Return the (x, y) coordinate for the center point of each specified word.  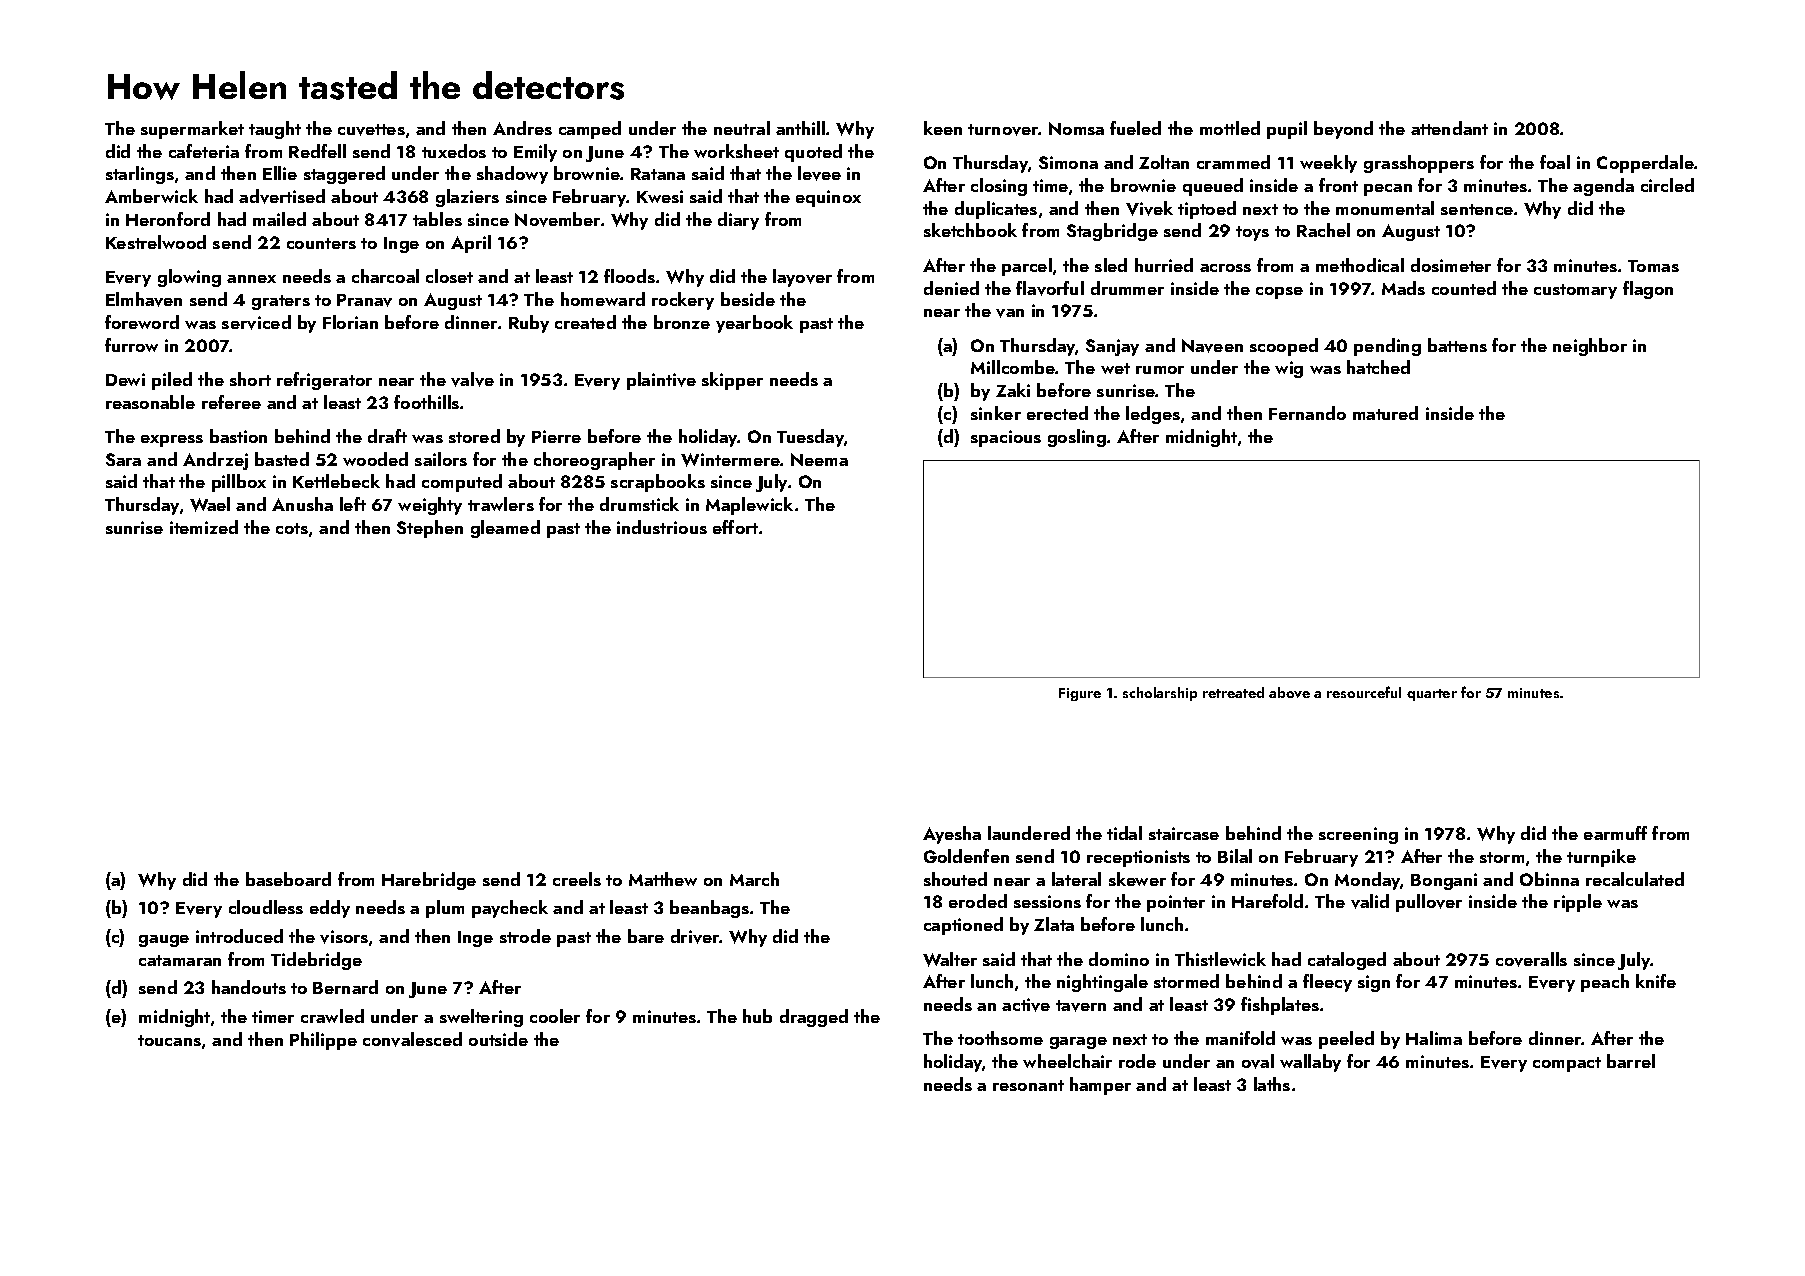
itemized (204, 527)
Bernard (345, 987)
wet (1115, 368)
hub (757, 1016)
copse (1279, 293)
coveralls (1531, 959)
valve (472, 379)
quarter (1432, 695)
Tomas (1653, 266)
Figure (1080, 694)
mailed (279, 219)
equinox (828, 198)
